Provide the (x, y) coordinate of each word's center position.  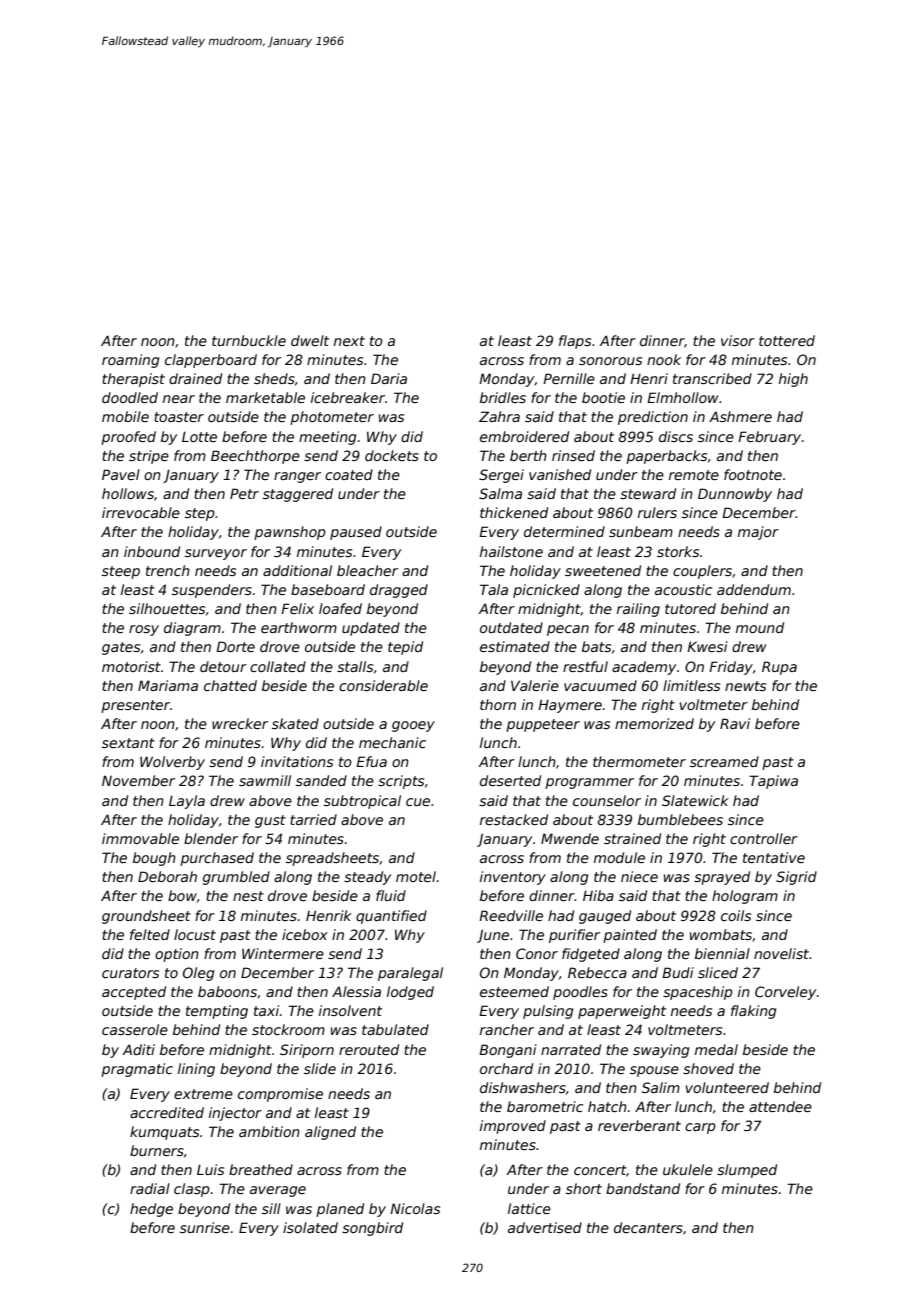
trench (168, 570)
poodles (580, 993)
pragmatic (137, 1070)
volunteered (727, 1087)
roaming (130, 361)
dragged (399, 591)
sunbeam (641, 531)
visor (738, 340)
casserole (135, 1029)
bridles (503, 397)
